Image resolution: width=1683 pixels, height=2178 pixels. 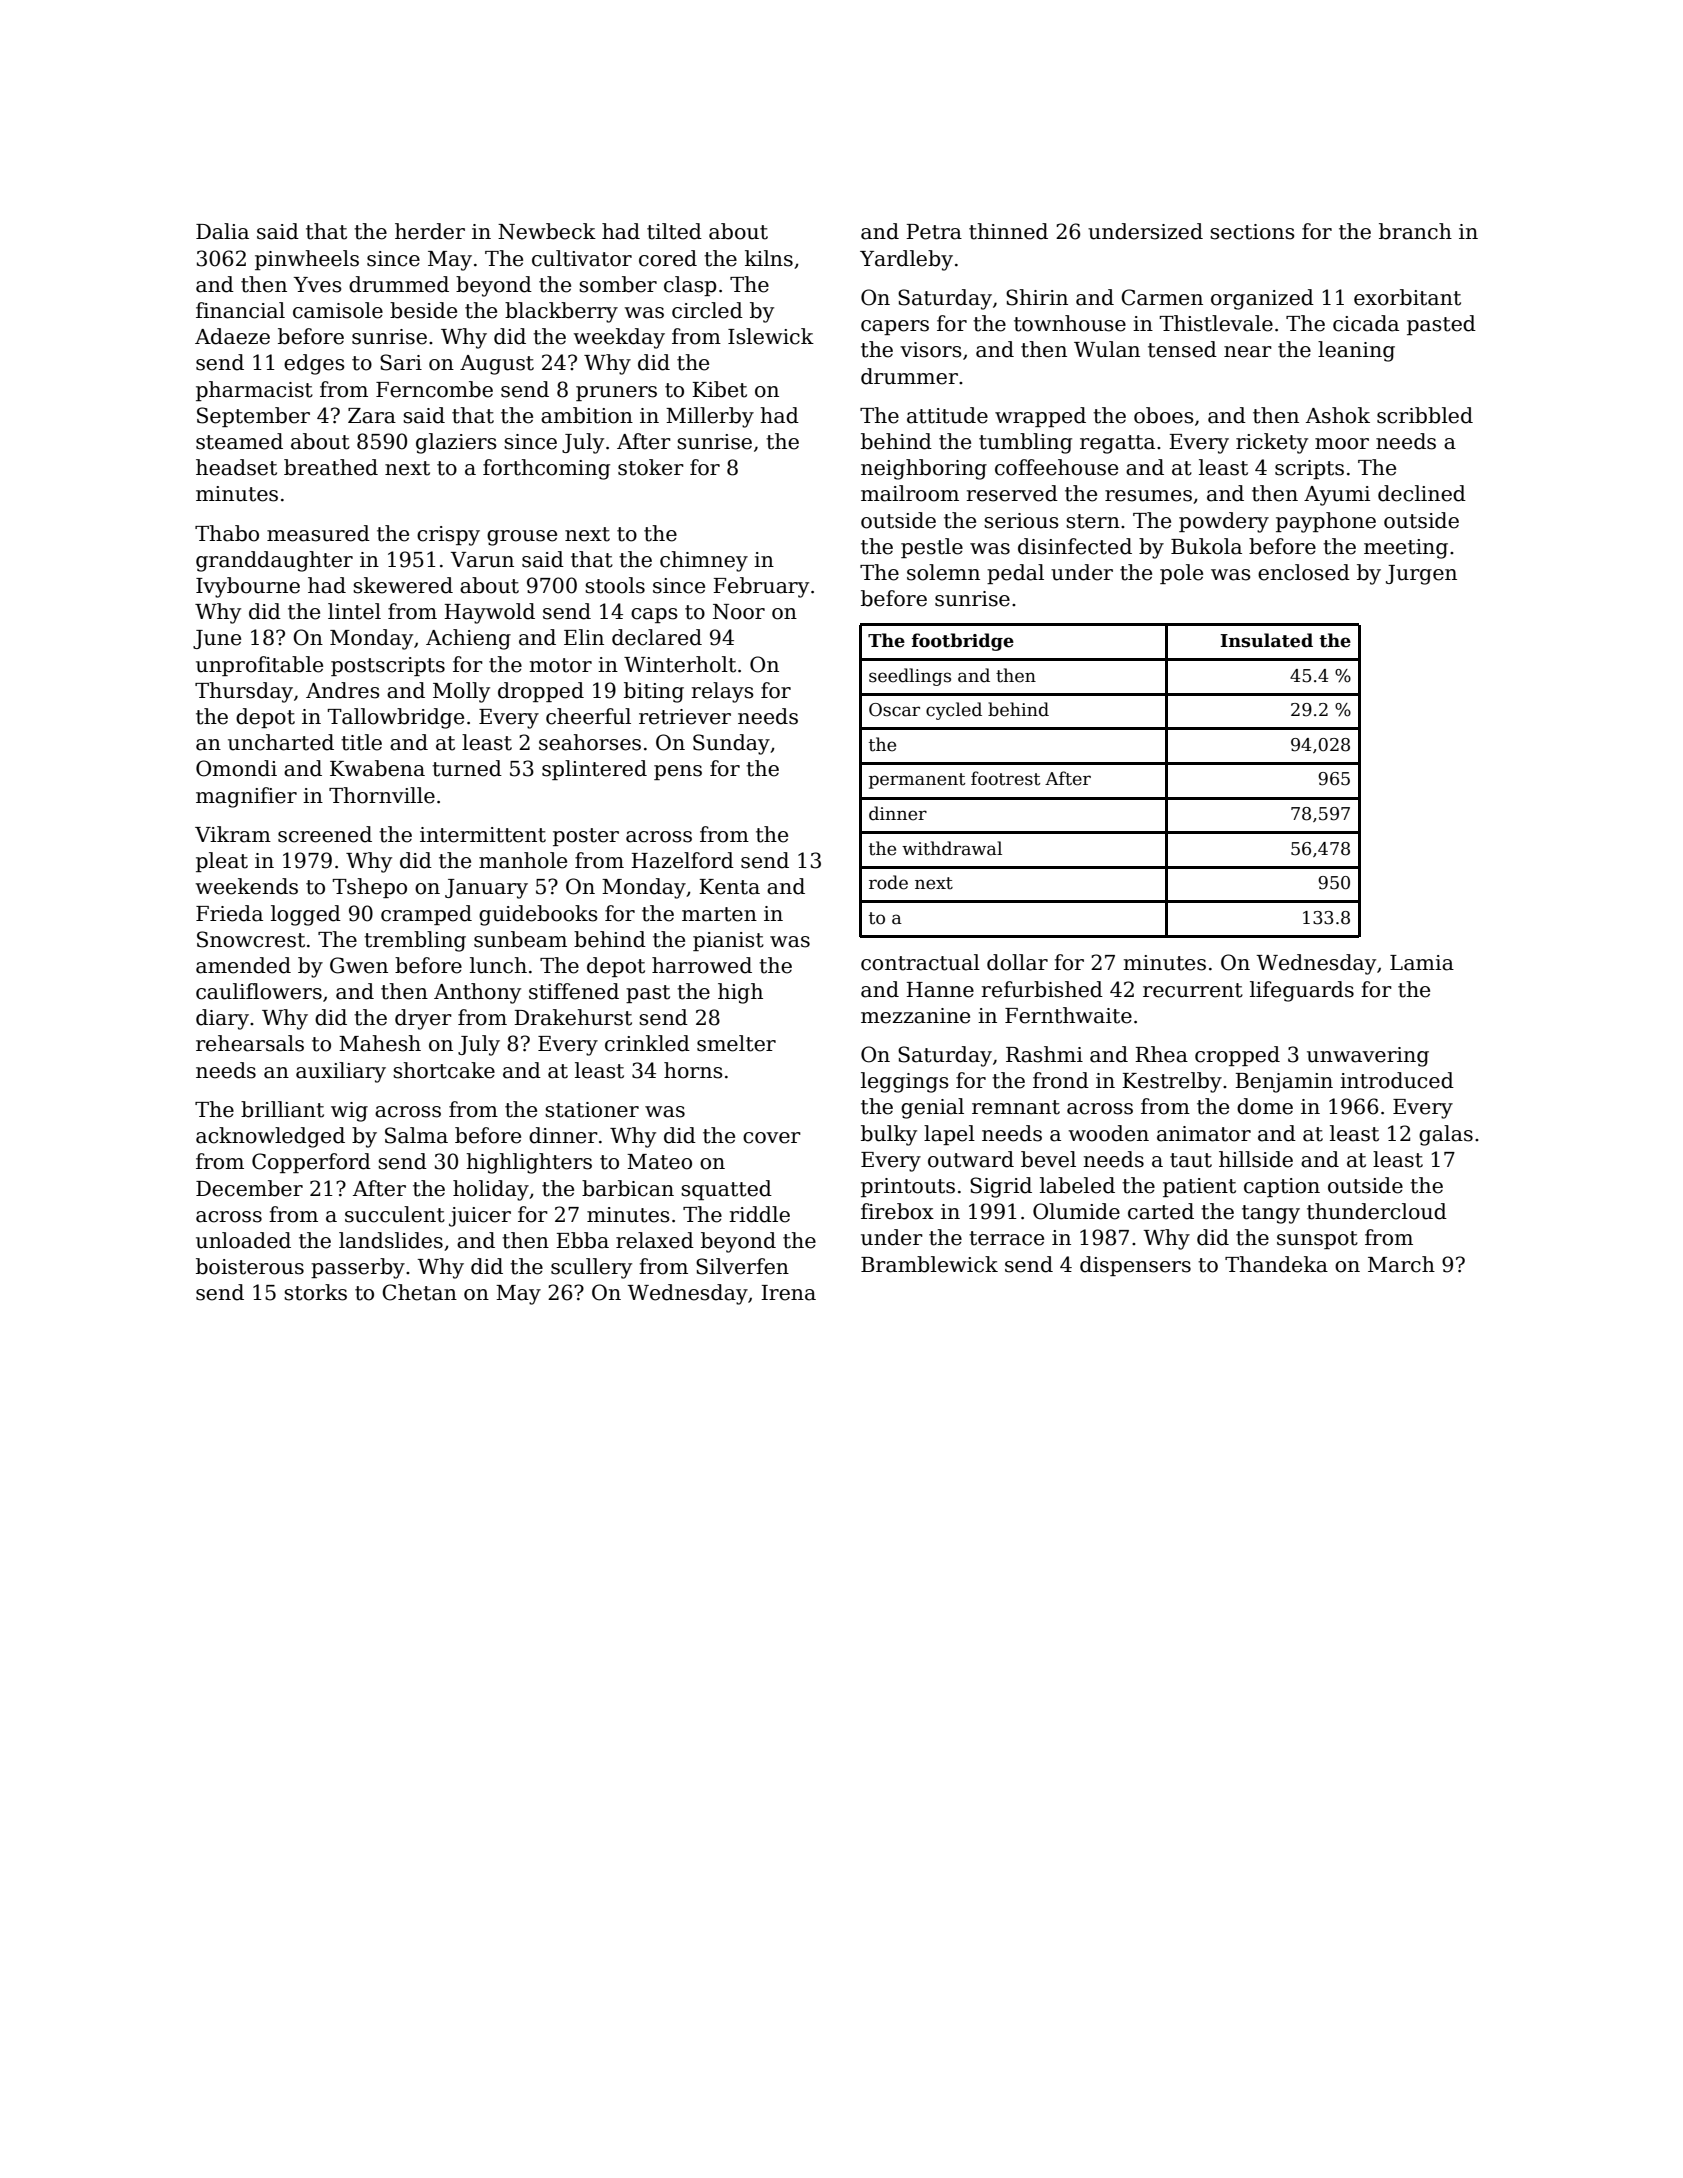 I want to click on tangy, so click(x=1271, y=1214).
